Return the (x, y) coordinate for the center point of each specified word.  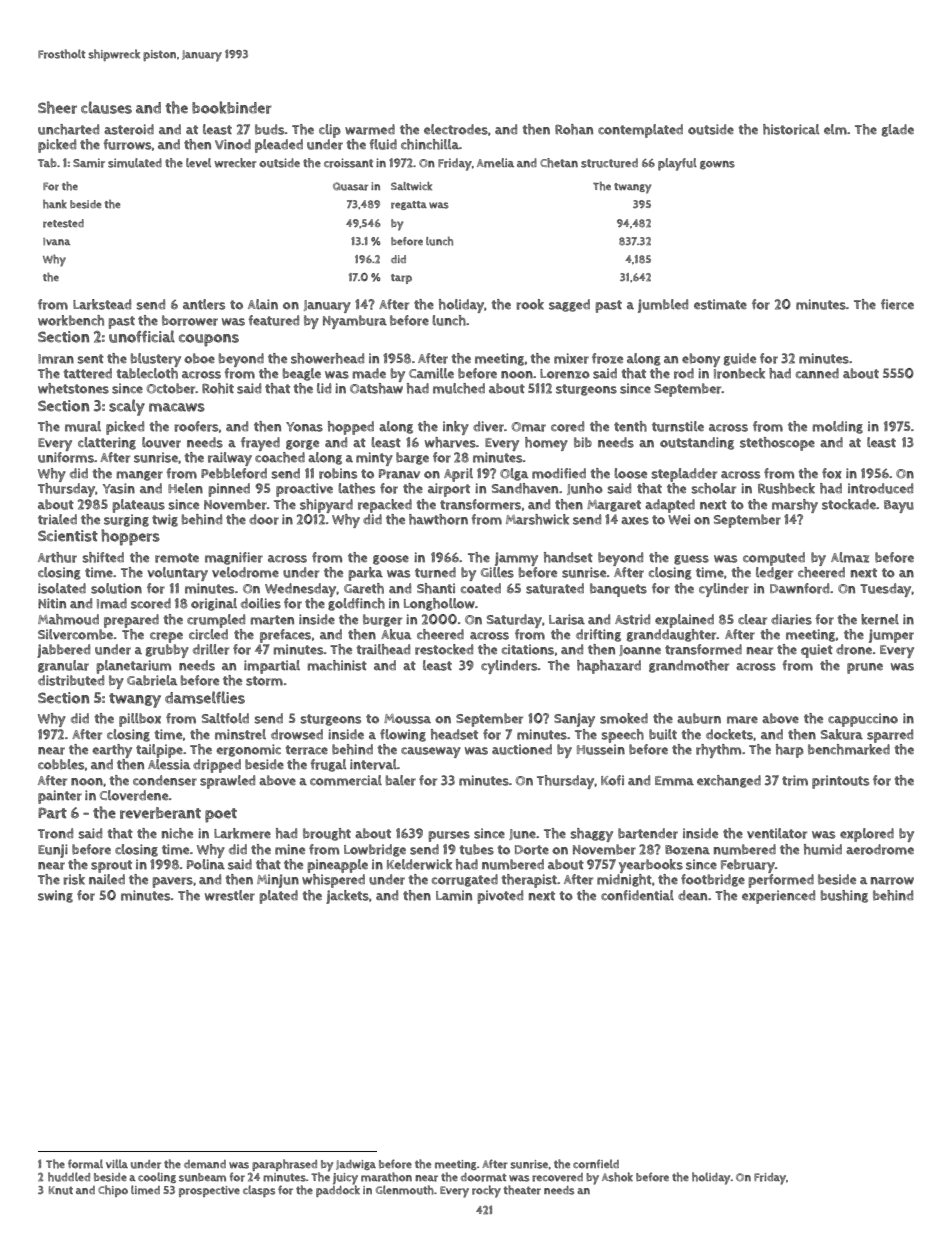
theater (522, 1190)
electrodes (456, 129)
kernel (880, 619)
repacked (385, 506)
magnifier (234, 558)
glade (898, 130)
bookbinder (232, 107)
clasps (259, 1191)
